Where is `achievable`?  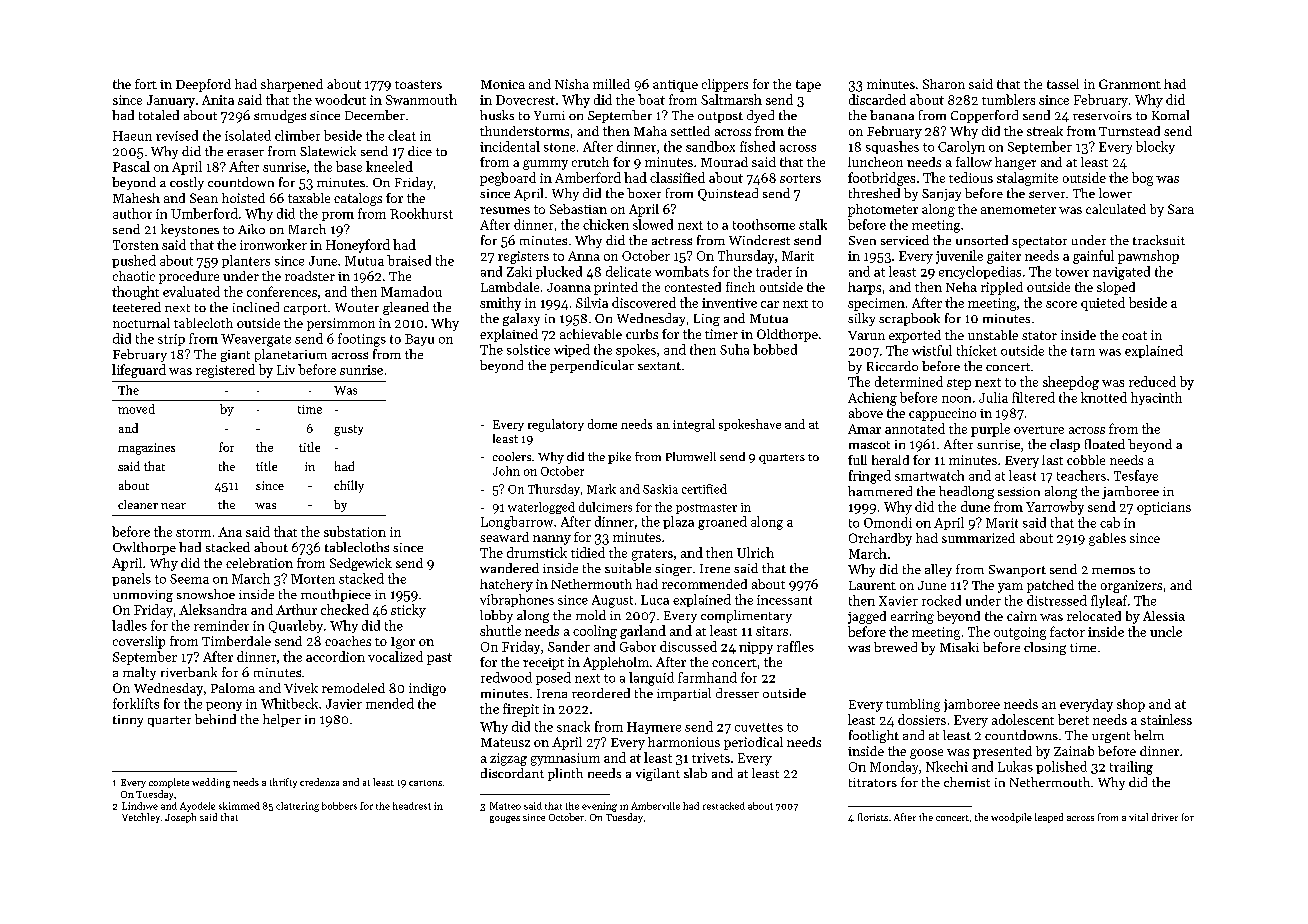 achievable is located at coordinates (591, 334).
